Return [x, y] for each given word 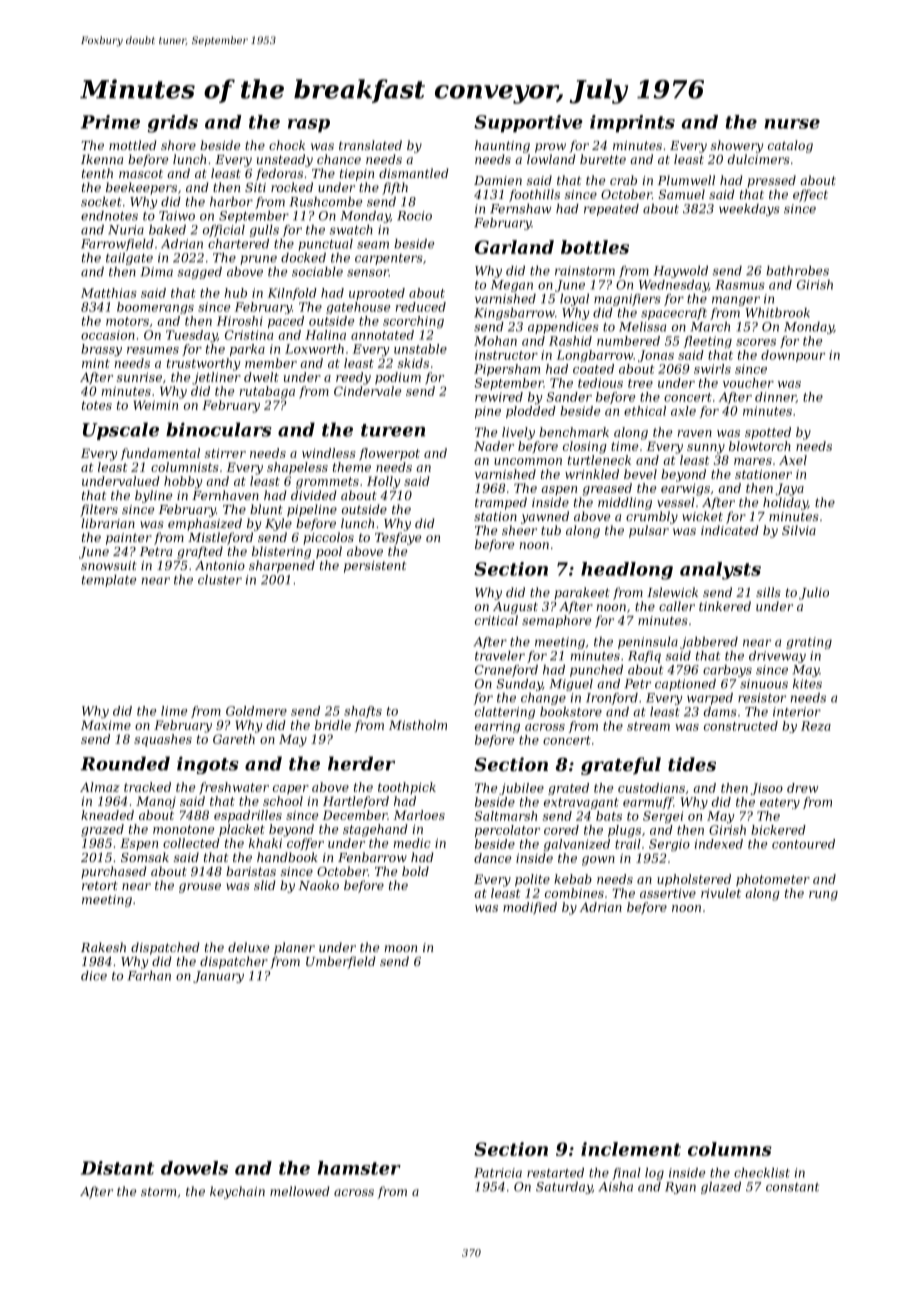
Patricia [498, 1173]
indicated [730, 530]
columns [730, 1149]
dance [492, 858]
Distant [117, 1168]
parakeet [582, 593]
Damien [498, 180]
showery [737, 146]
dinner [775, 397]
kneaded [107, 815]
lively [518, 433]
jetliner [216, 378]
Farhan [149, 976]
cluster [220, 580]
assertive [668, 893]
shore [178, 145]
